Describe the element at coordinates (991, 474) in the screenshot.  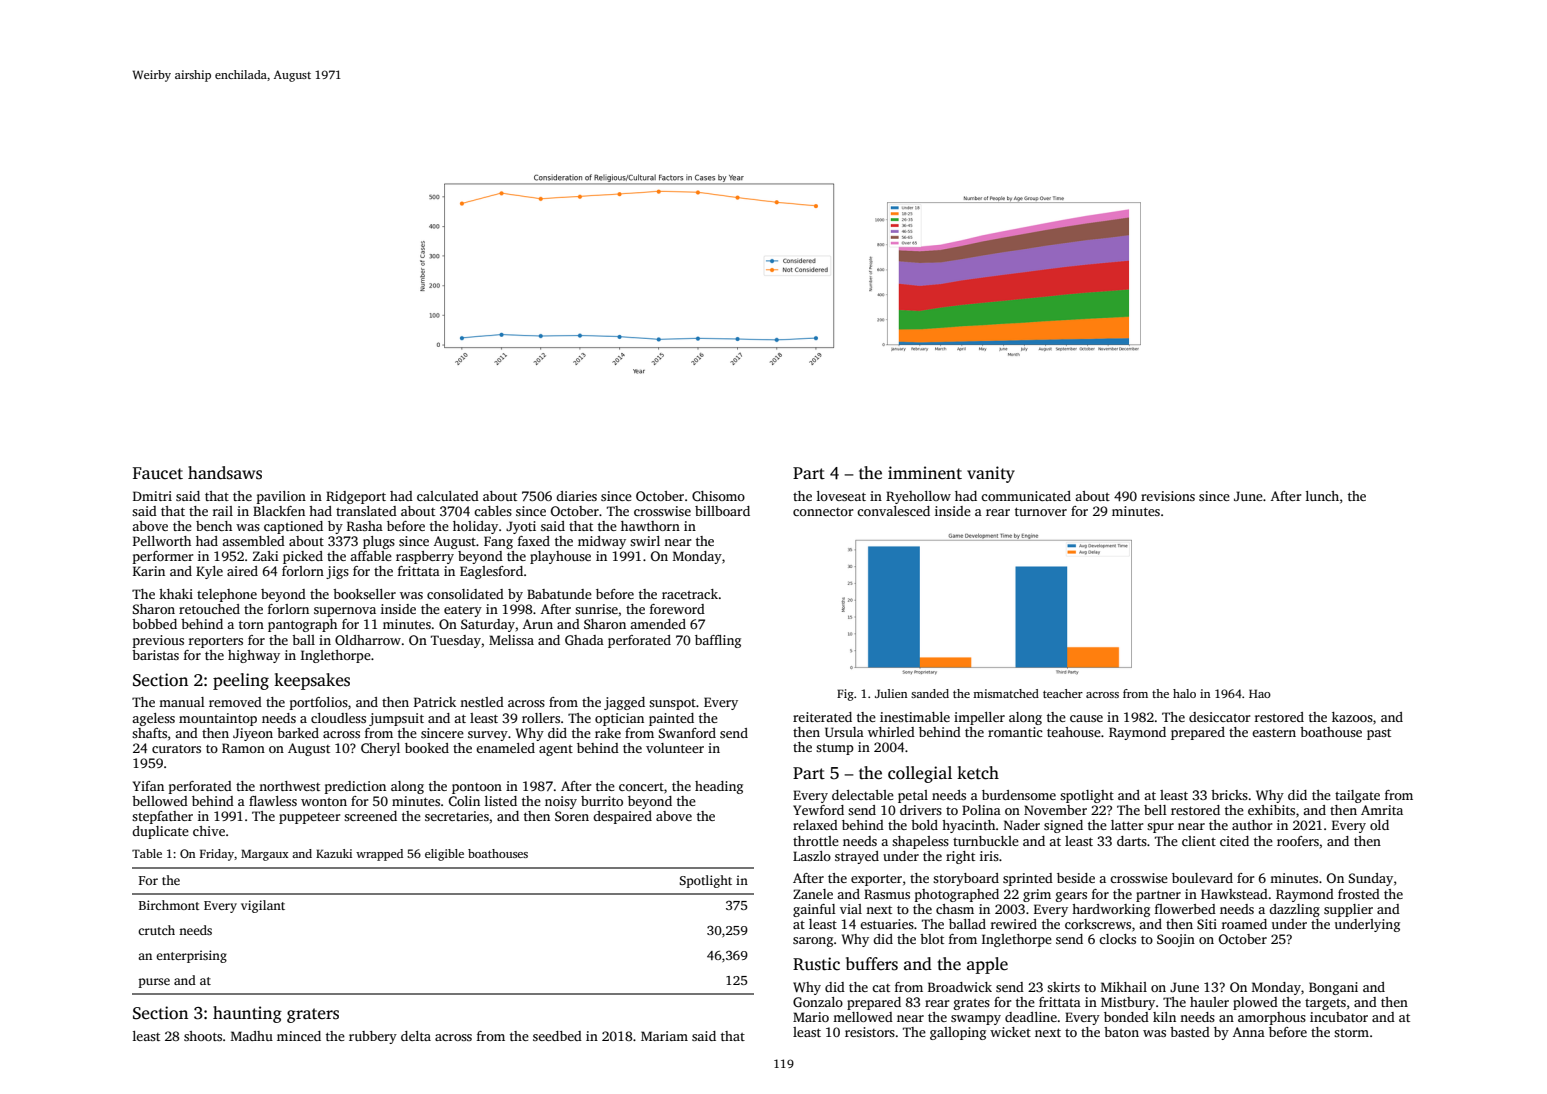
I see `vanity` at that location.
